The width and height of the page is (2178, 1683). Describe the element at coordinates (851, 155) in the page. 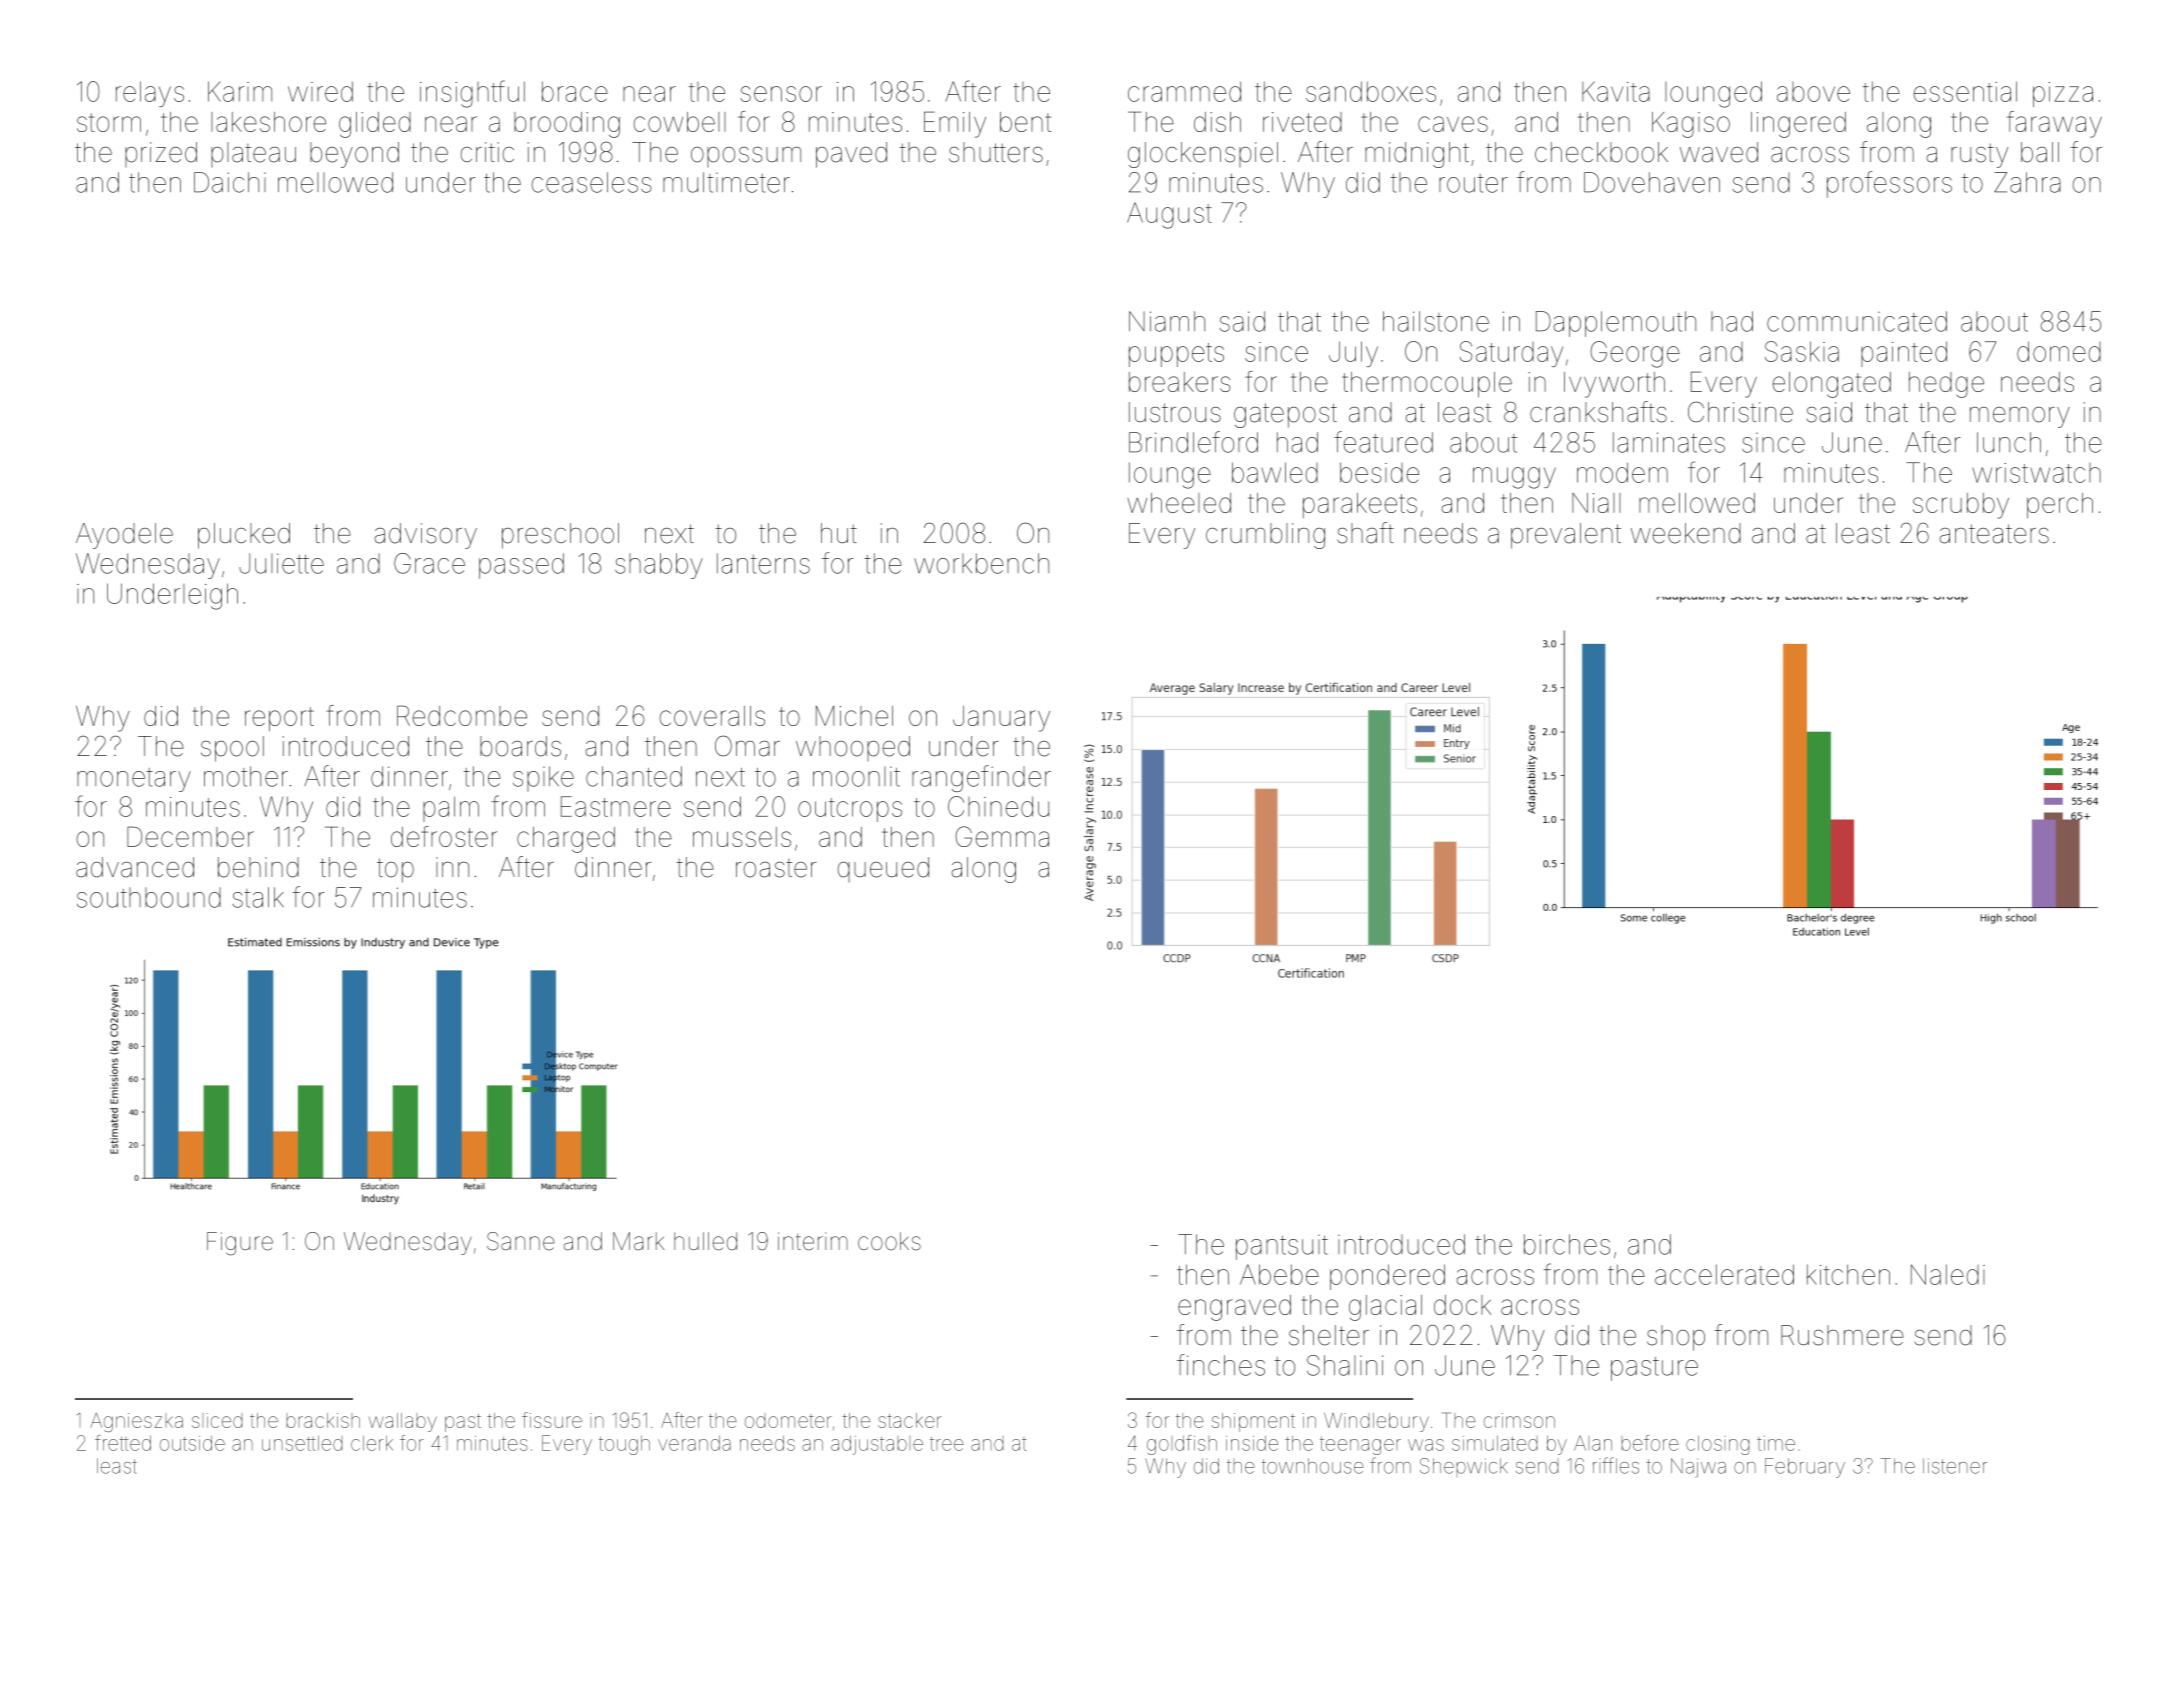

I see `paved` at that location.
